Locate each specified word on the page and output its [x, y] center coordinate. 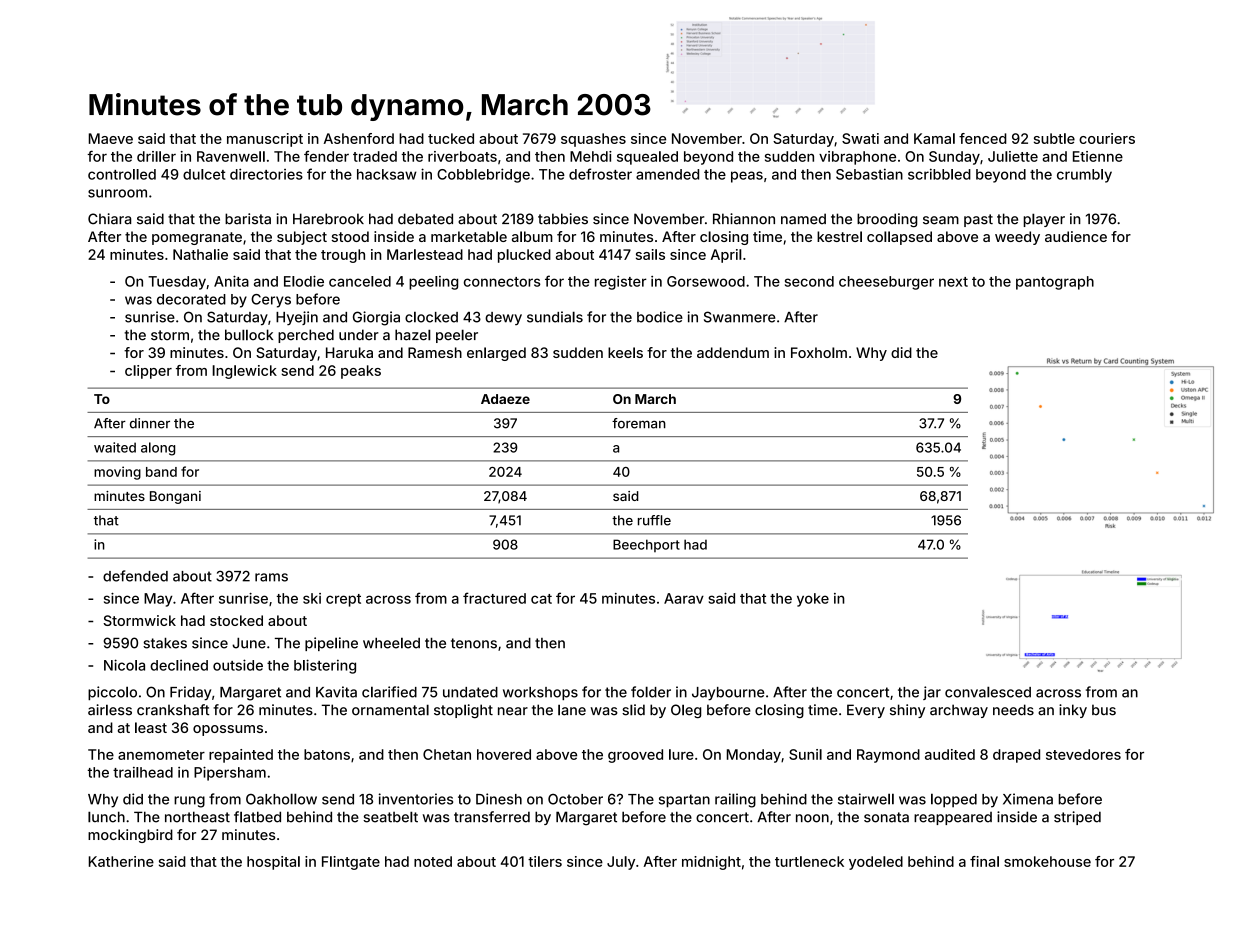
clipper [148, 372]
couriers [1107, 138]
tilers [545, 861]
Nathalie [200, 254]
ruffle [654, 520]
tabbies [563, 219]
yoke [813, 600]
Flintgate [351, 863]
